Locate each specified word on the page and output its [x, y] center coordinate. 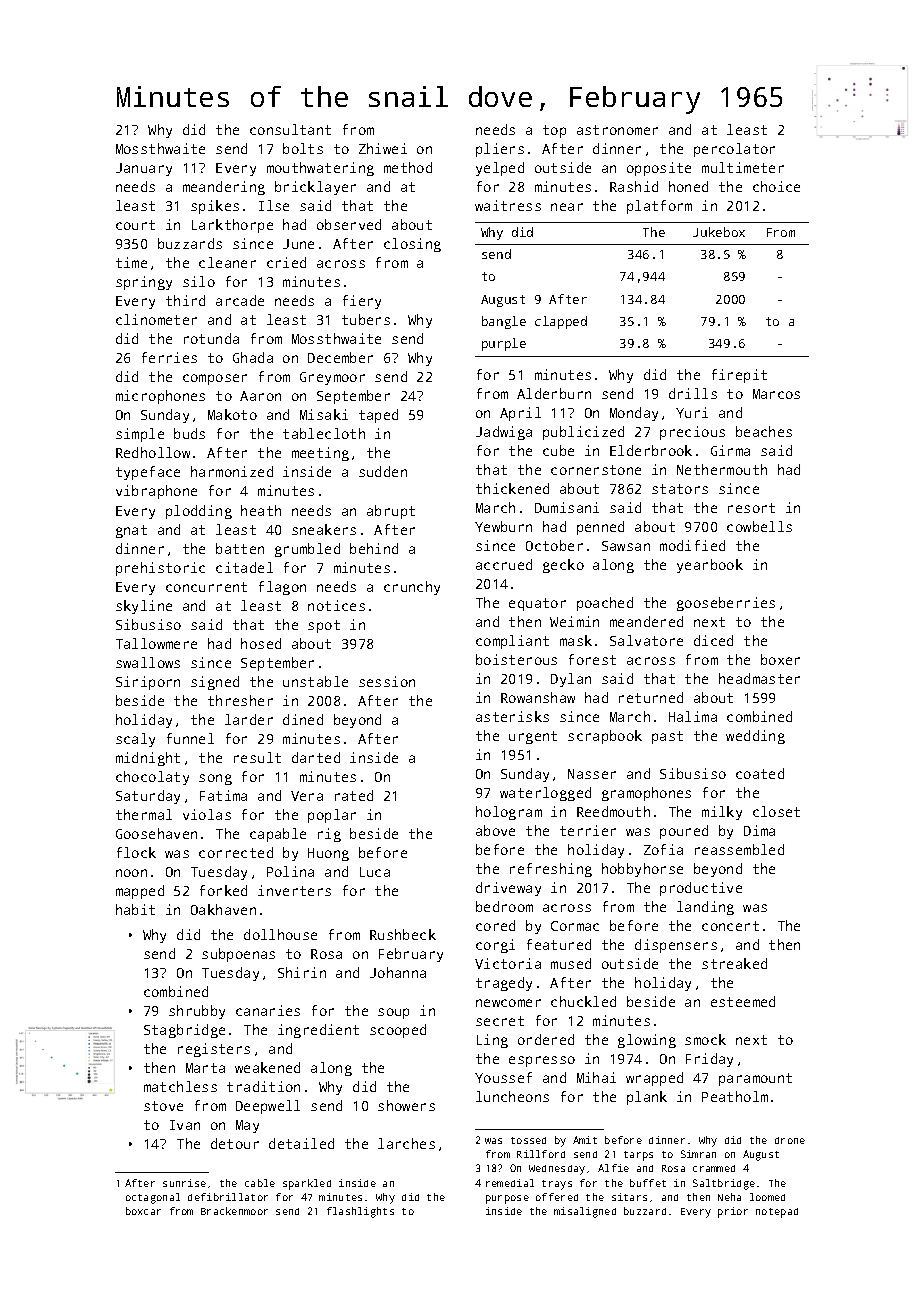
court [135, 225]
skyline [144, 607]
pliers [500, 150]
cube [558, 450]
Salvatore [646, 640]
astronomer [617, 130]
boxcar [143, 1211]
